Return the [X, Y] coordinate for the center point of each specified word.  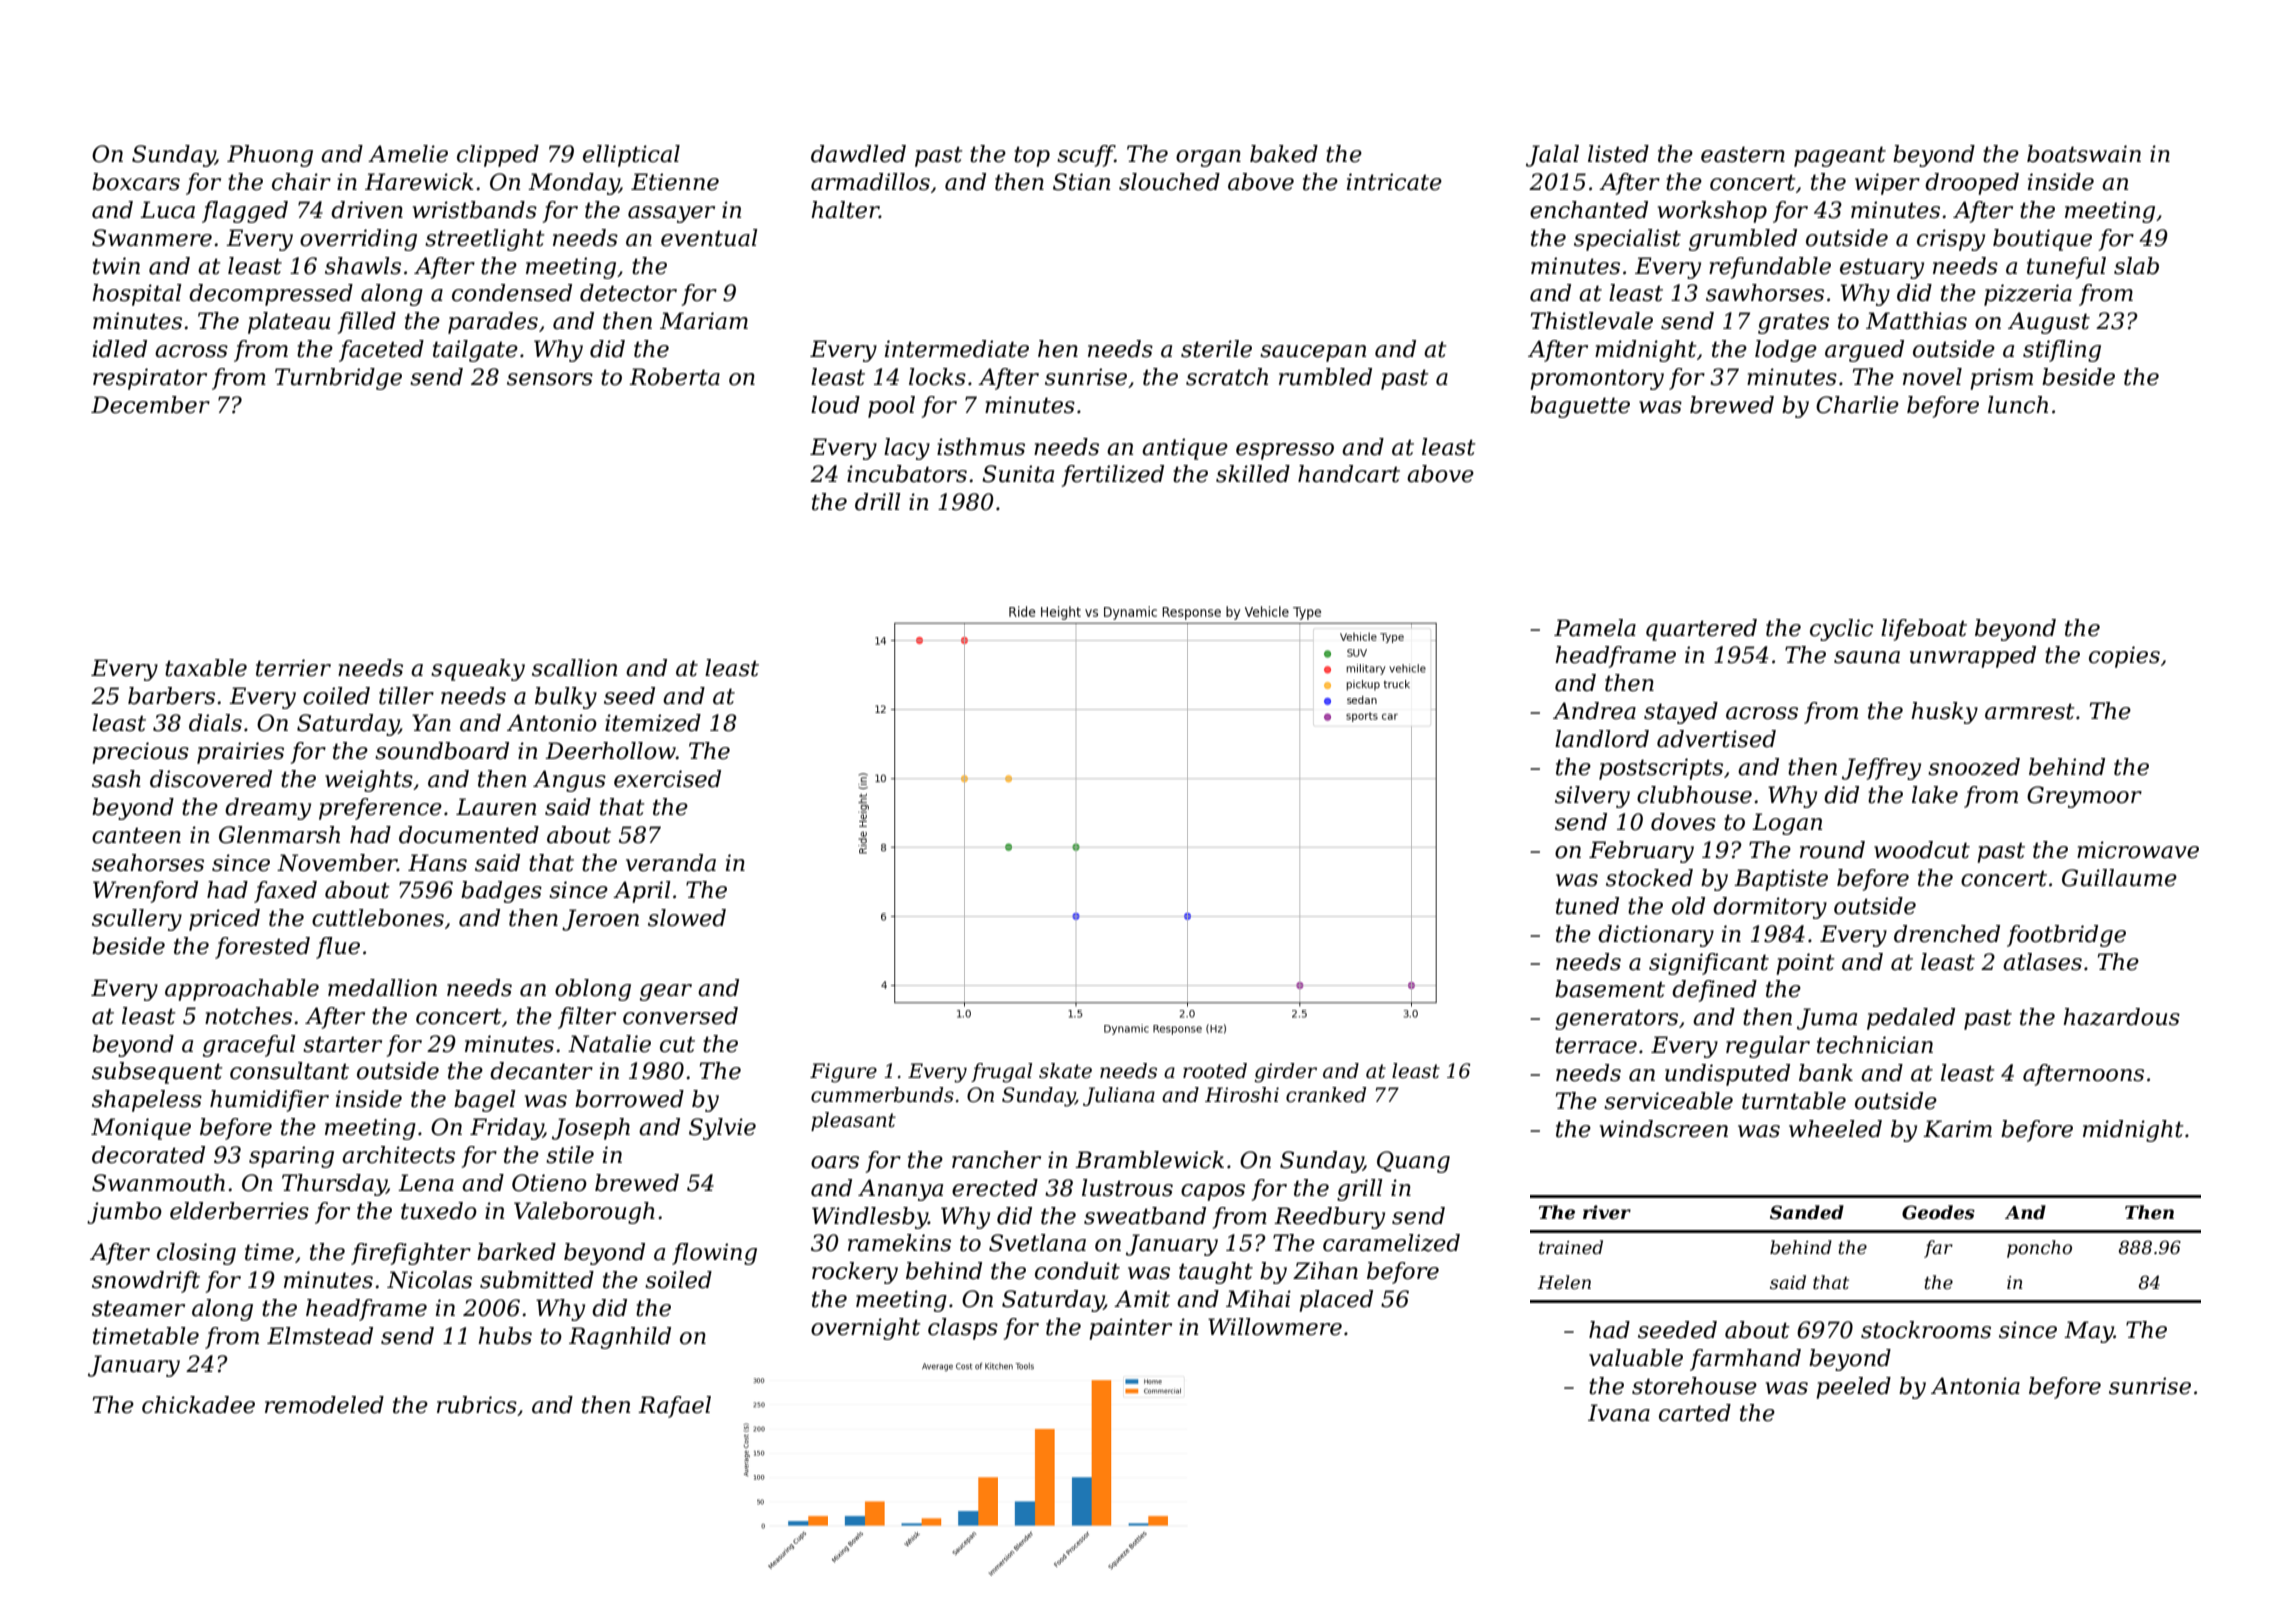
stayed [1681, 713]
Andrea [1594, 711]
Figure [843, 1073]
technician [1875, 1045]
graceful [249, 1046]
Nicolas [429, 1280]
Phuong [270, 156]
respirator [150, 379]
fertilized [1112, 476]
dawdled [858, 154]
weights [369, 781]
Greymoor [2084, 797]
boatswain [2084, 154]
